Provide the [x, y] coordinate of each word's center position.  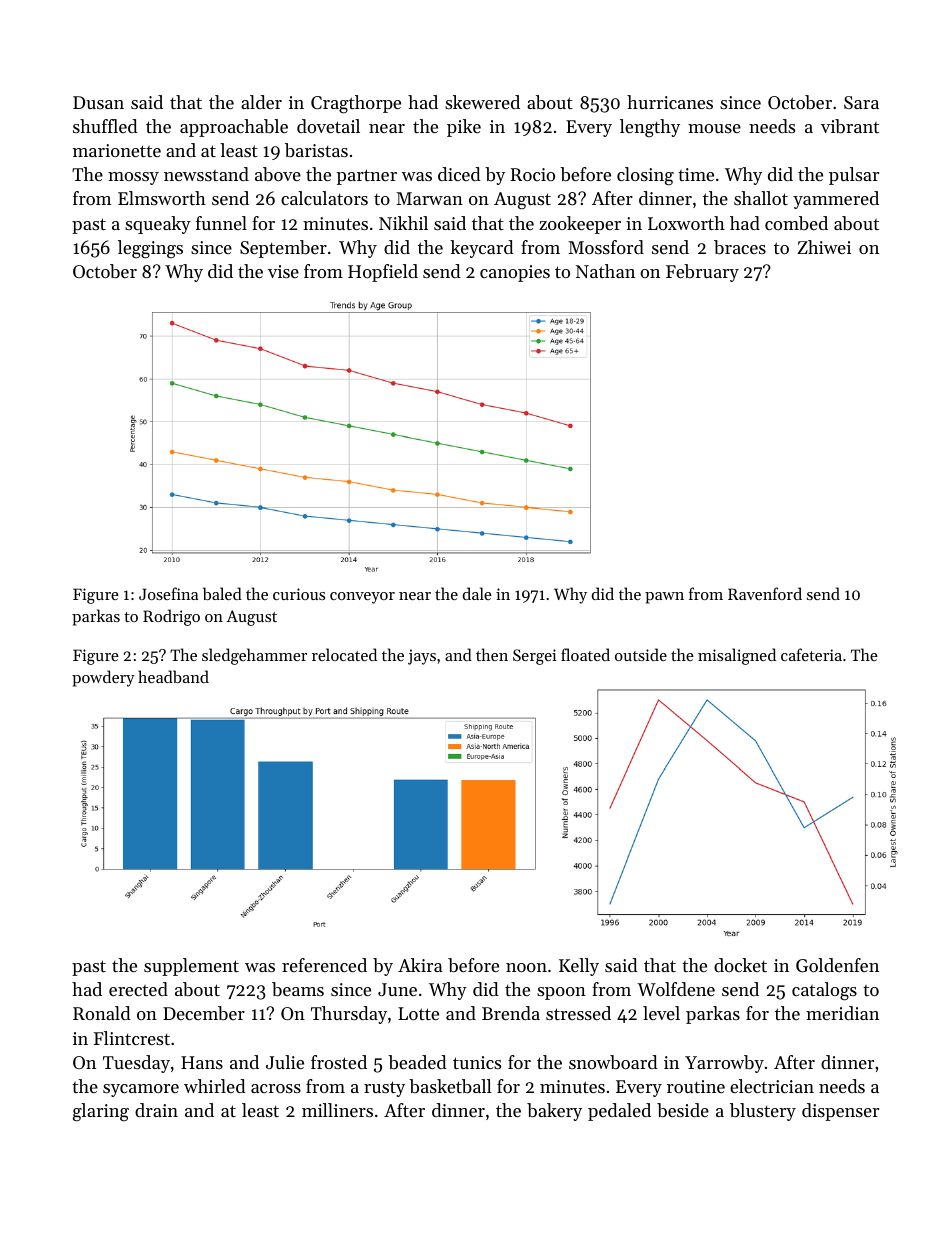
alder [261, 102]
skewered [482, 102]
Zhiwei [824, 247]
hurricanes [670, 102]
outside [641, 654]
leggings [150, 249]
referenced [324, 965]
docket [740, 965]
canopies [515, 273]
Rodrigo [171, 617]
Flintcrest [132, 1038]
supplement [191, 967]
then [492, 654]
